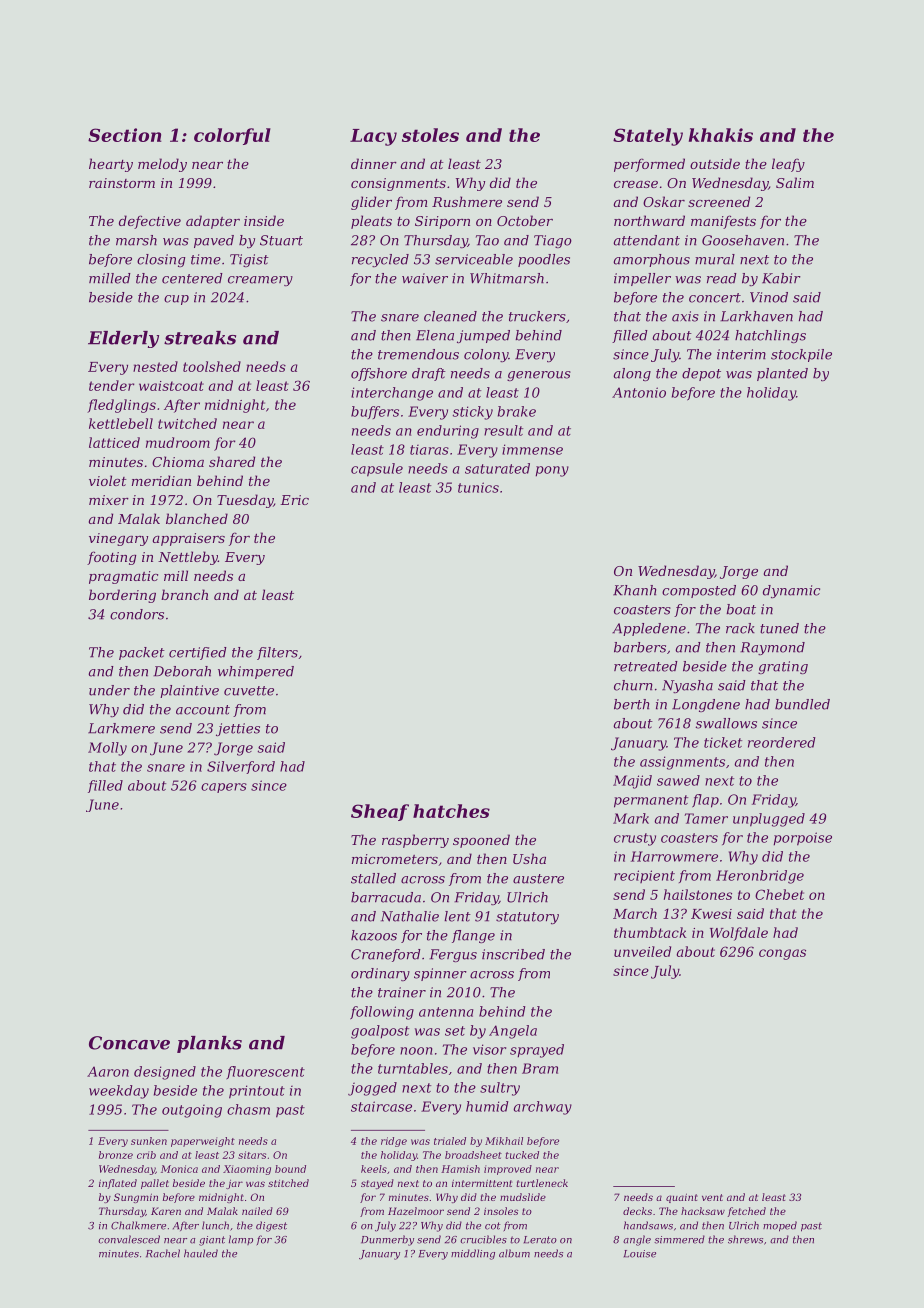 The image size is (924, 1308). What do you see at coordinates (699, 591) in the screenshot?
I see `composted` at bounding box center [699, 591].
